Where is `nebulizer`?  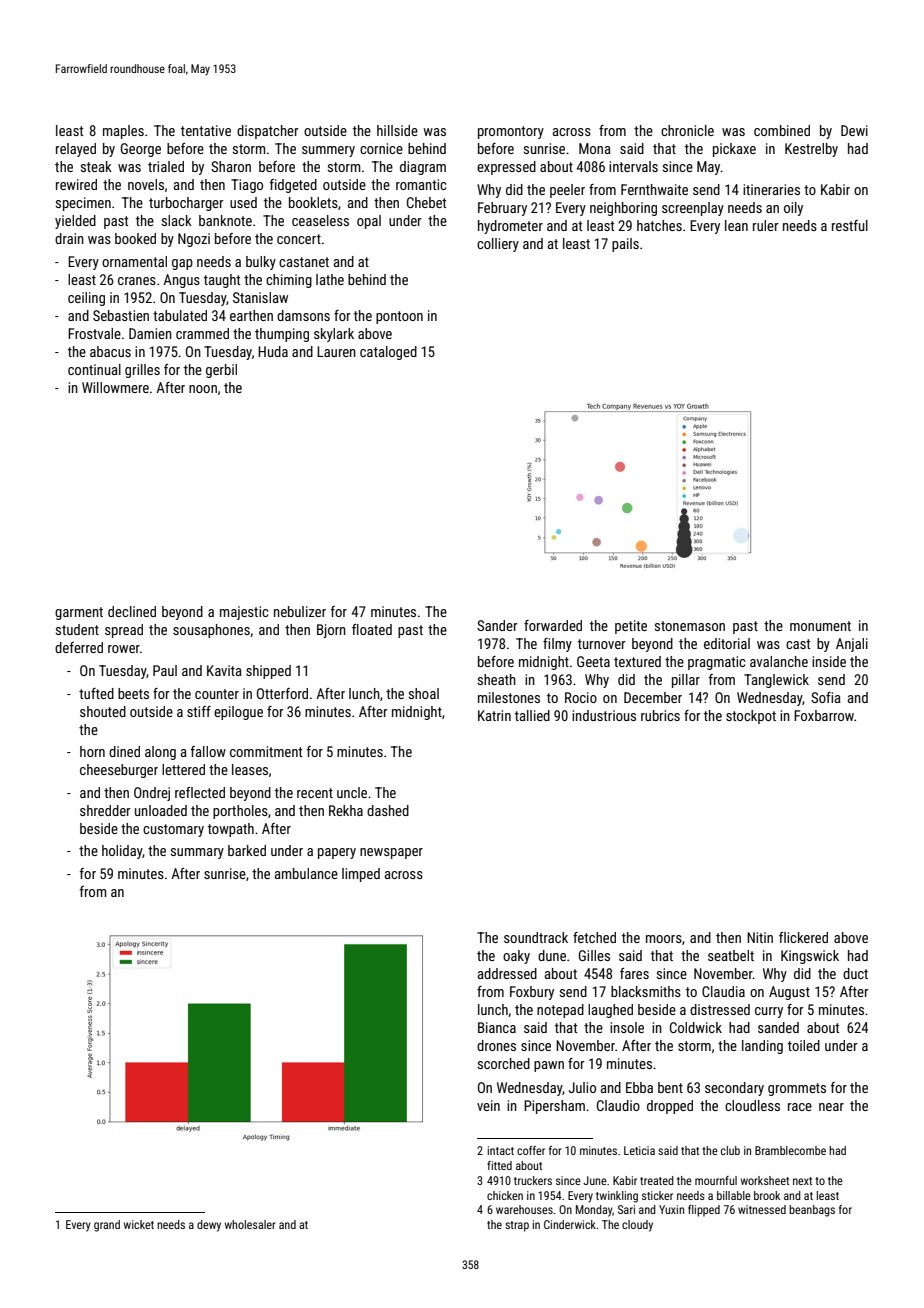 nebulizer is located at coordinates (300, 611).
